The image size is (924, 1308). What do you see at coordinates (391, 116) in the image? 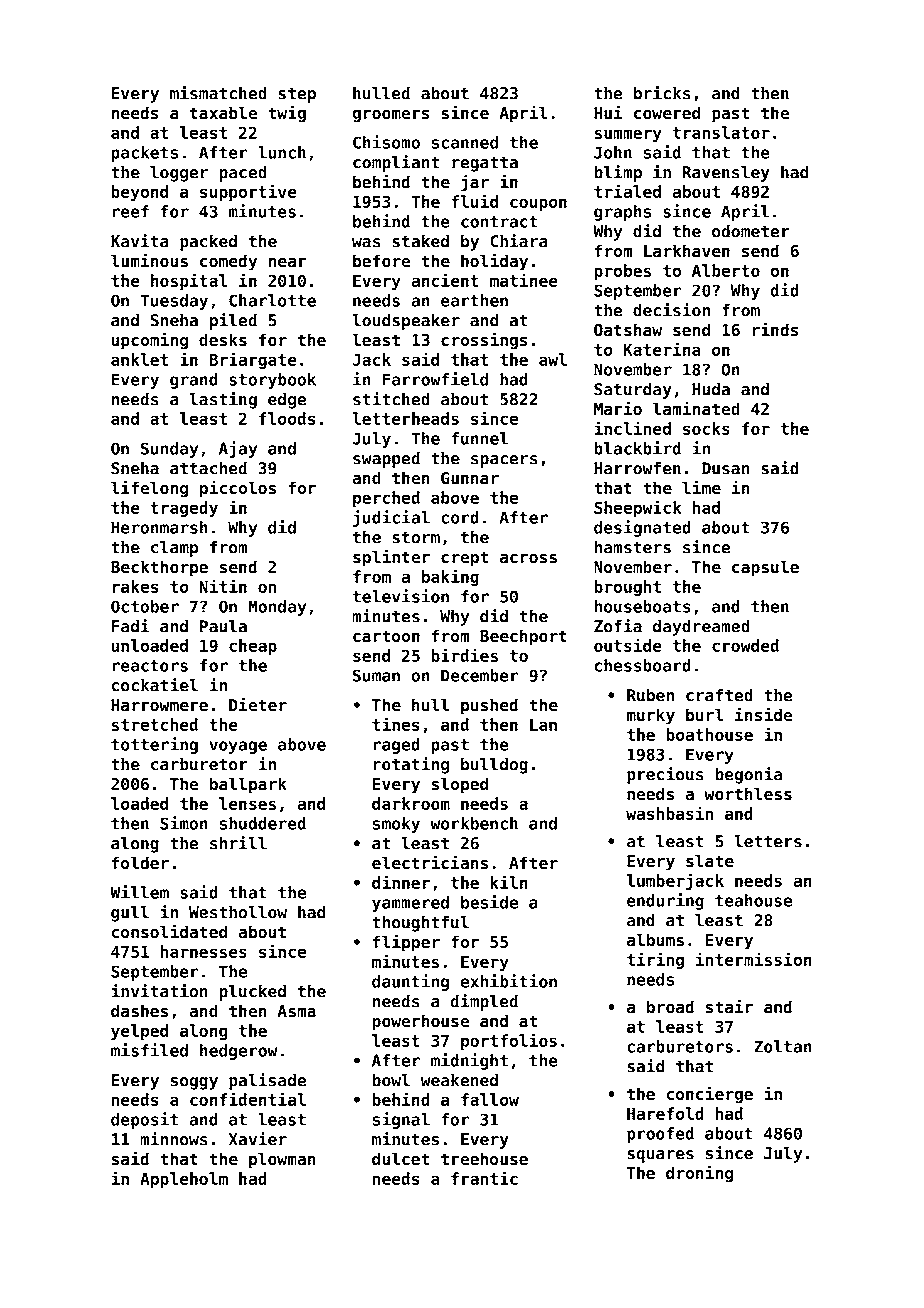
I see `groomers` at bounding box center [391, 116].
